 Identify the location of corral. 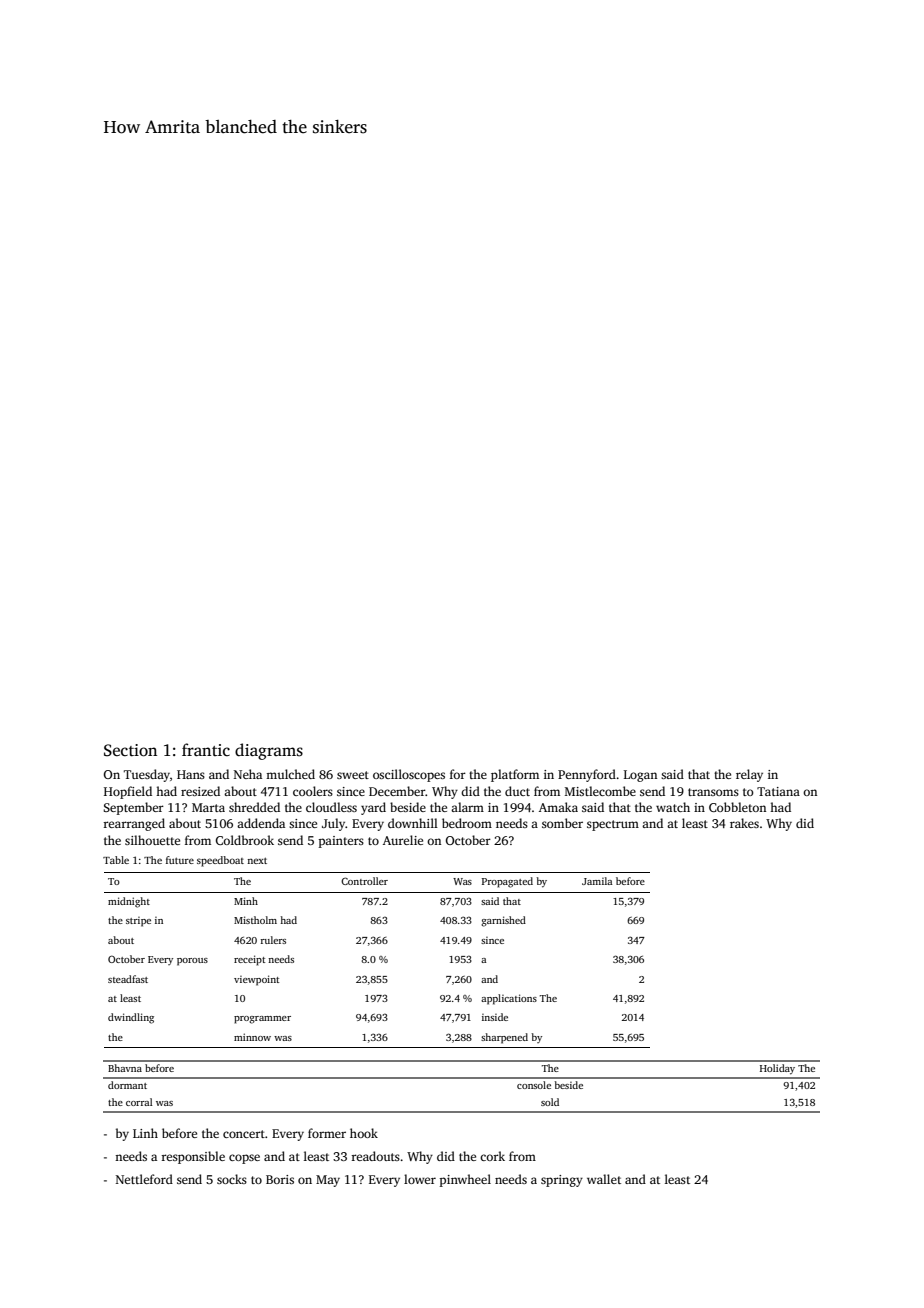
(139, 1102).
